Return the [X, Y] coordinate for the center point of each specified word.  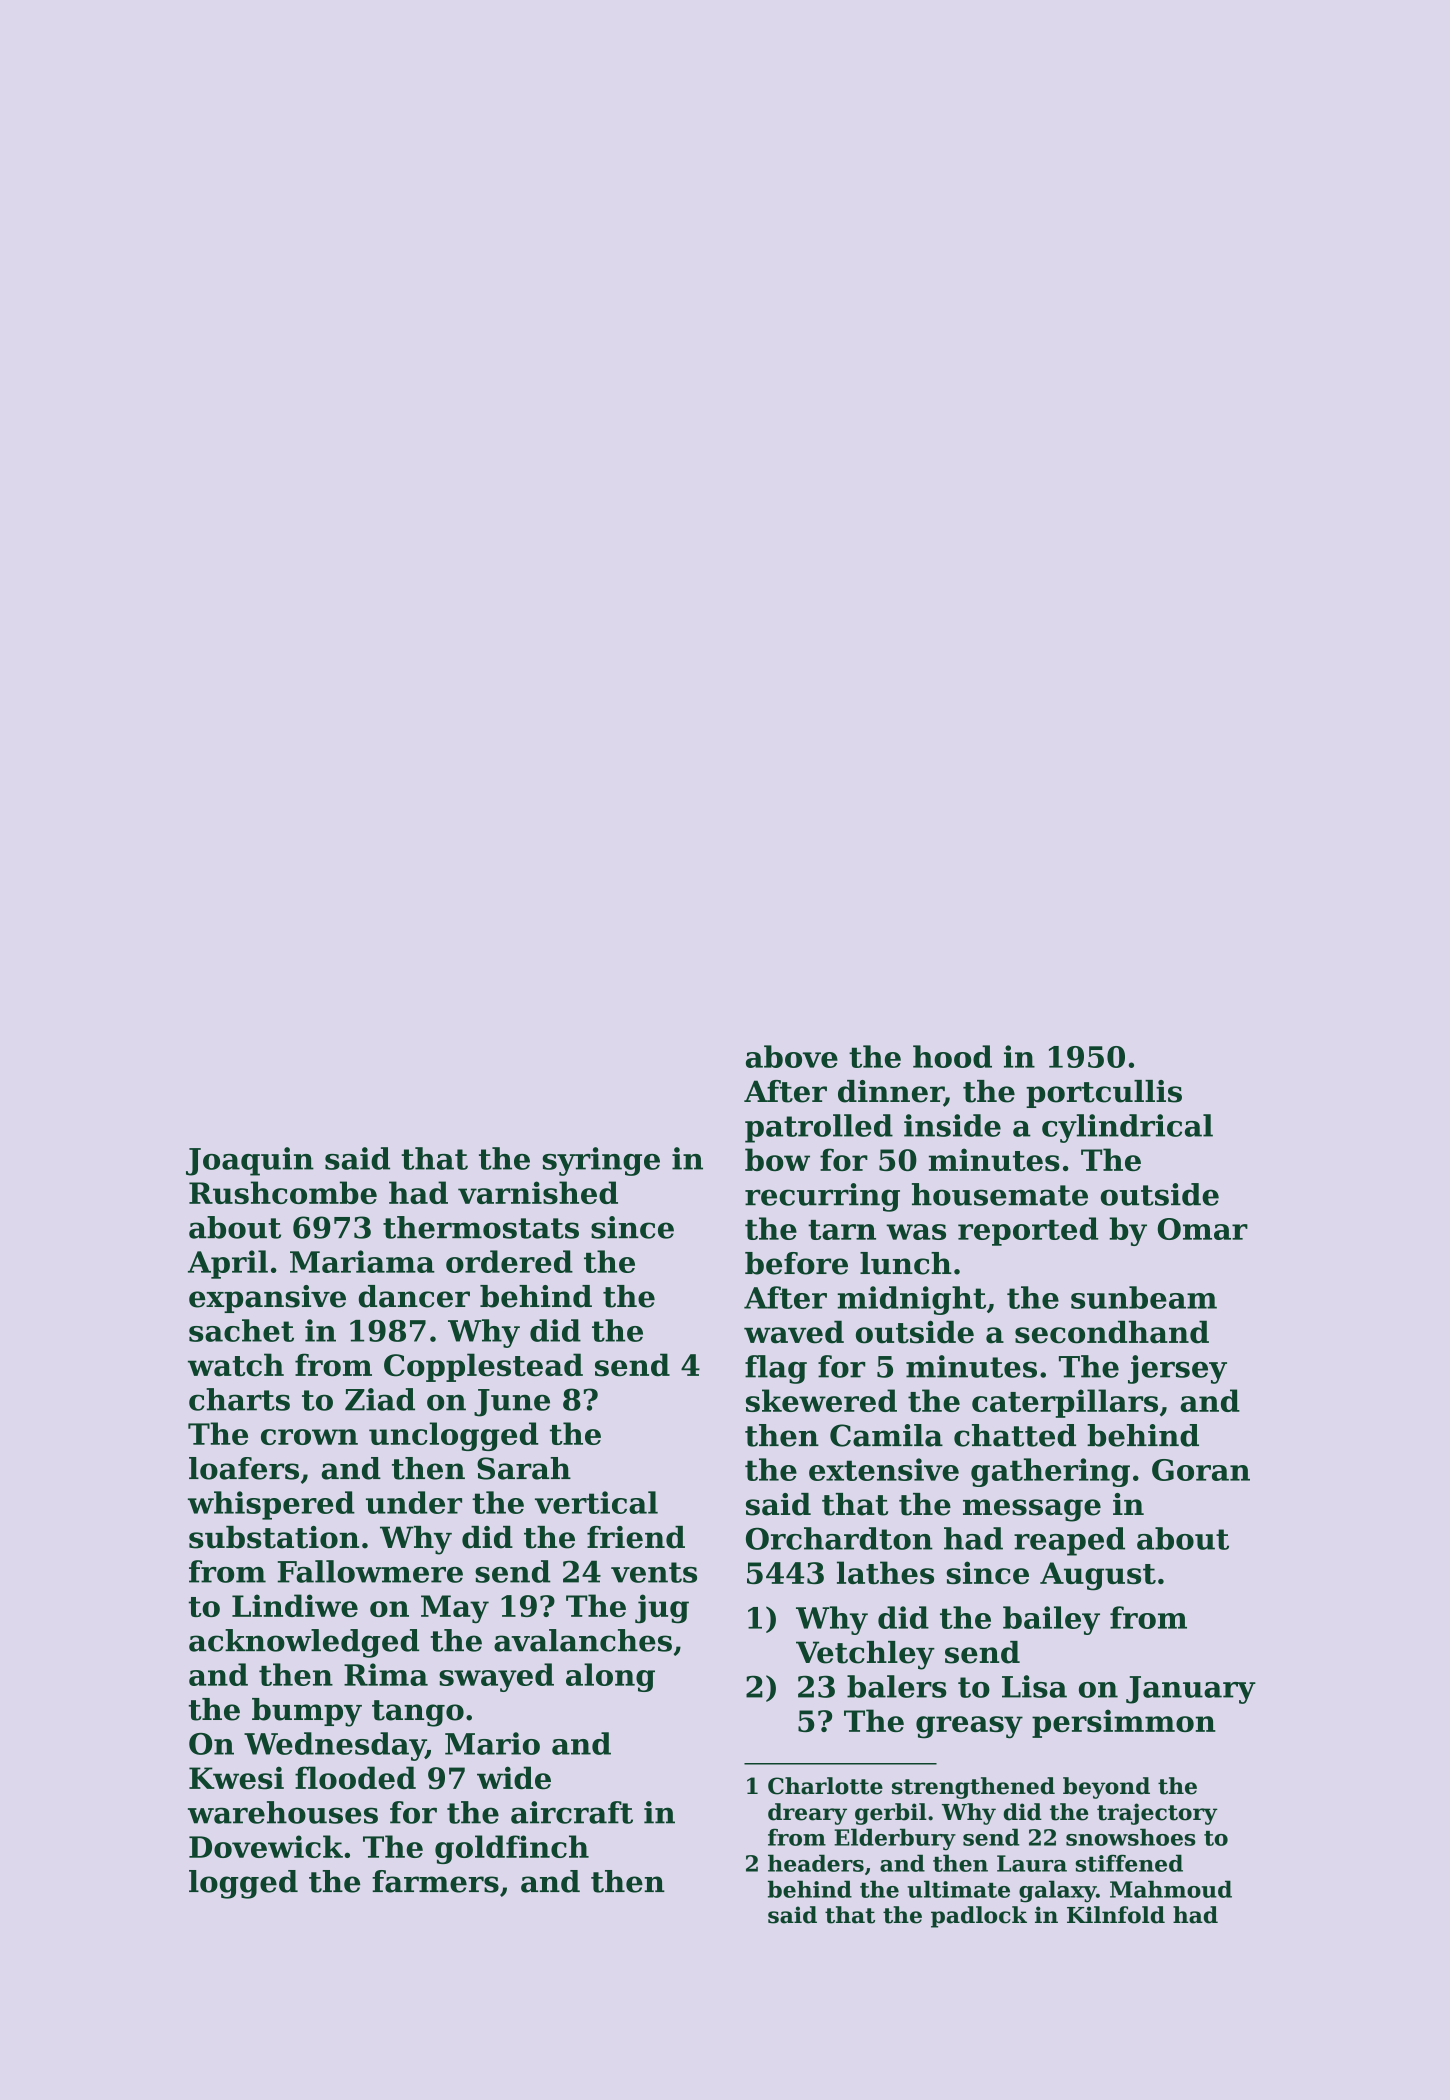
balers [897, 1686]
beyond [1106, 1788]
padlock [979, 1917]
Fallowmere [370, 1571]
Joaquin [250, 1161]
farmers [435, 1881]
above [792, 1056]
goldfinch [512, 1849]
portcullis [1104, 1094]
